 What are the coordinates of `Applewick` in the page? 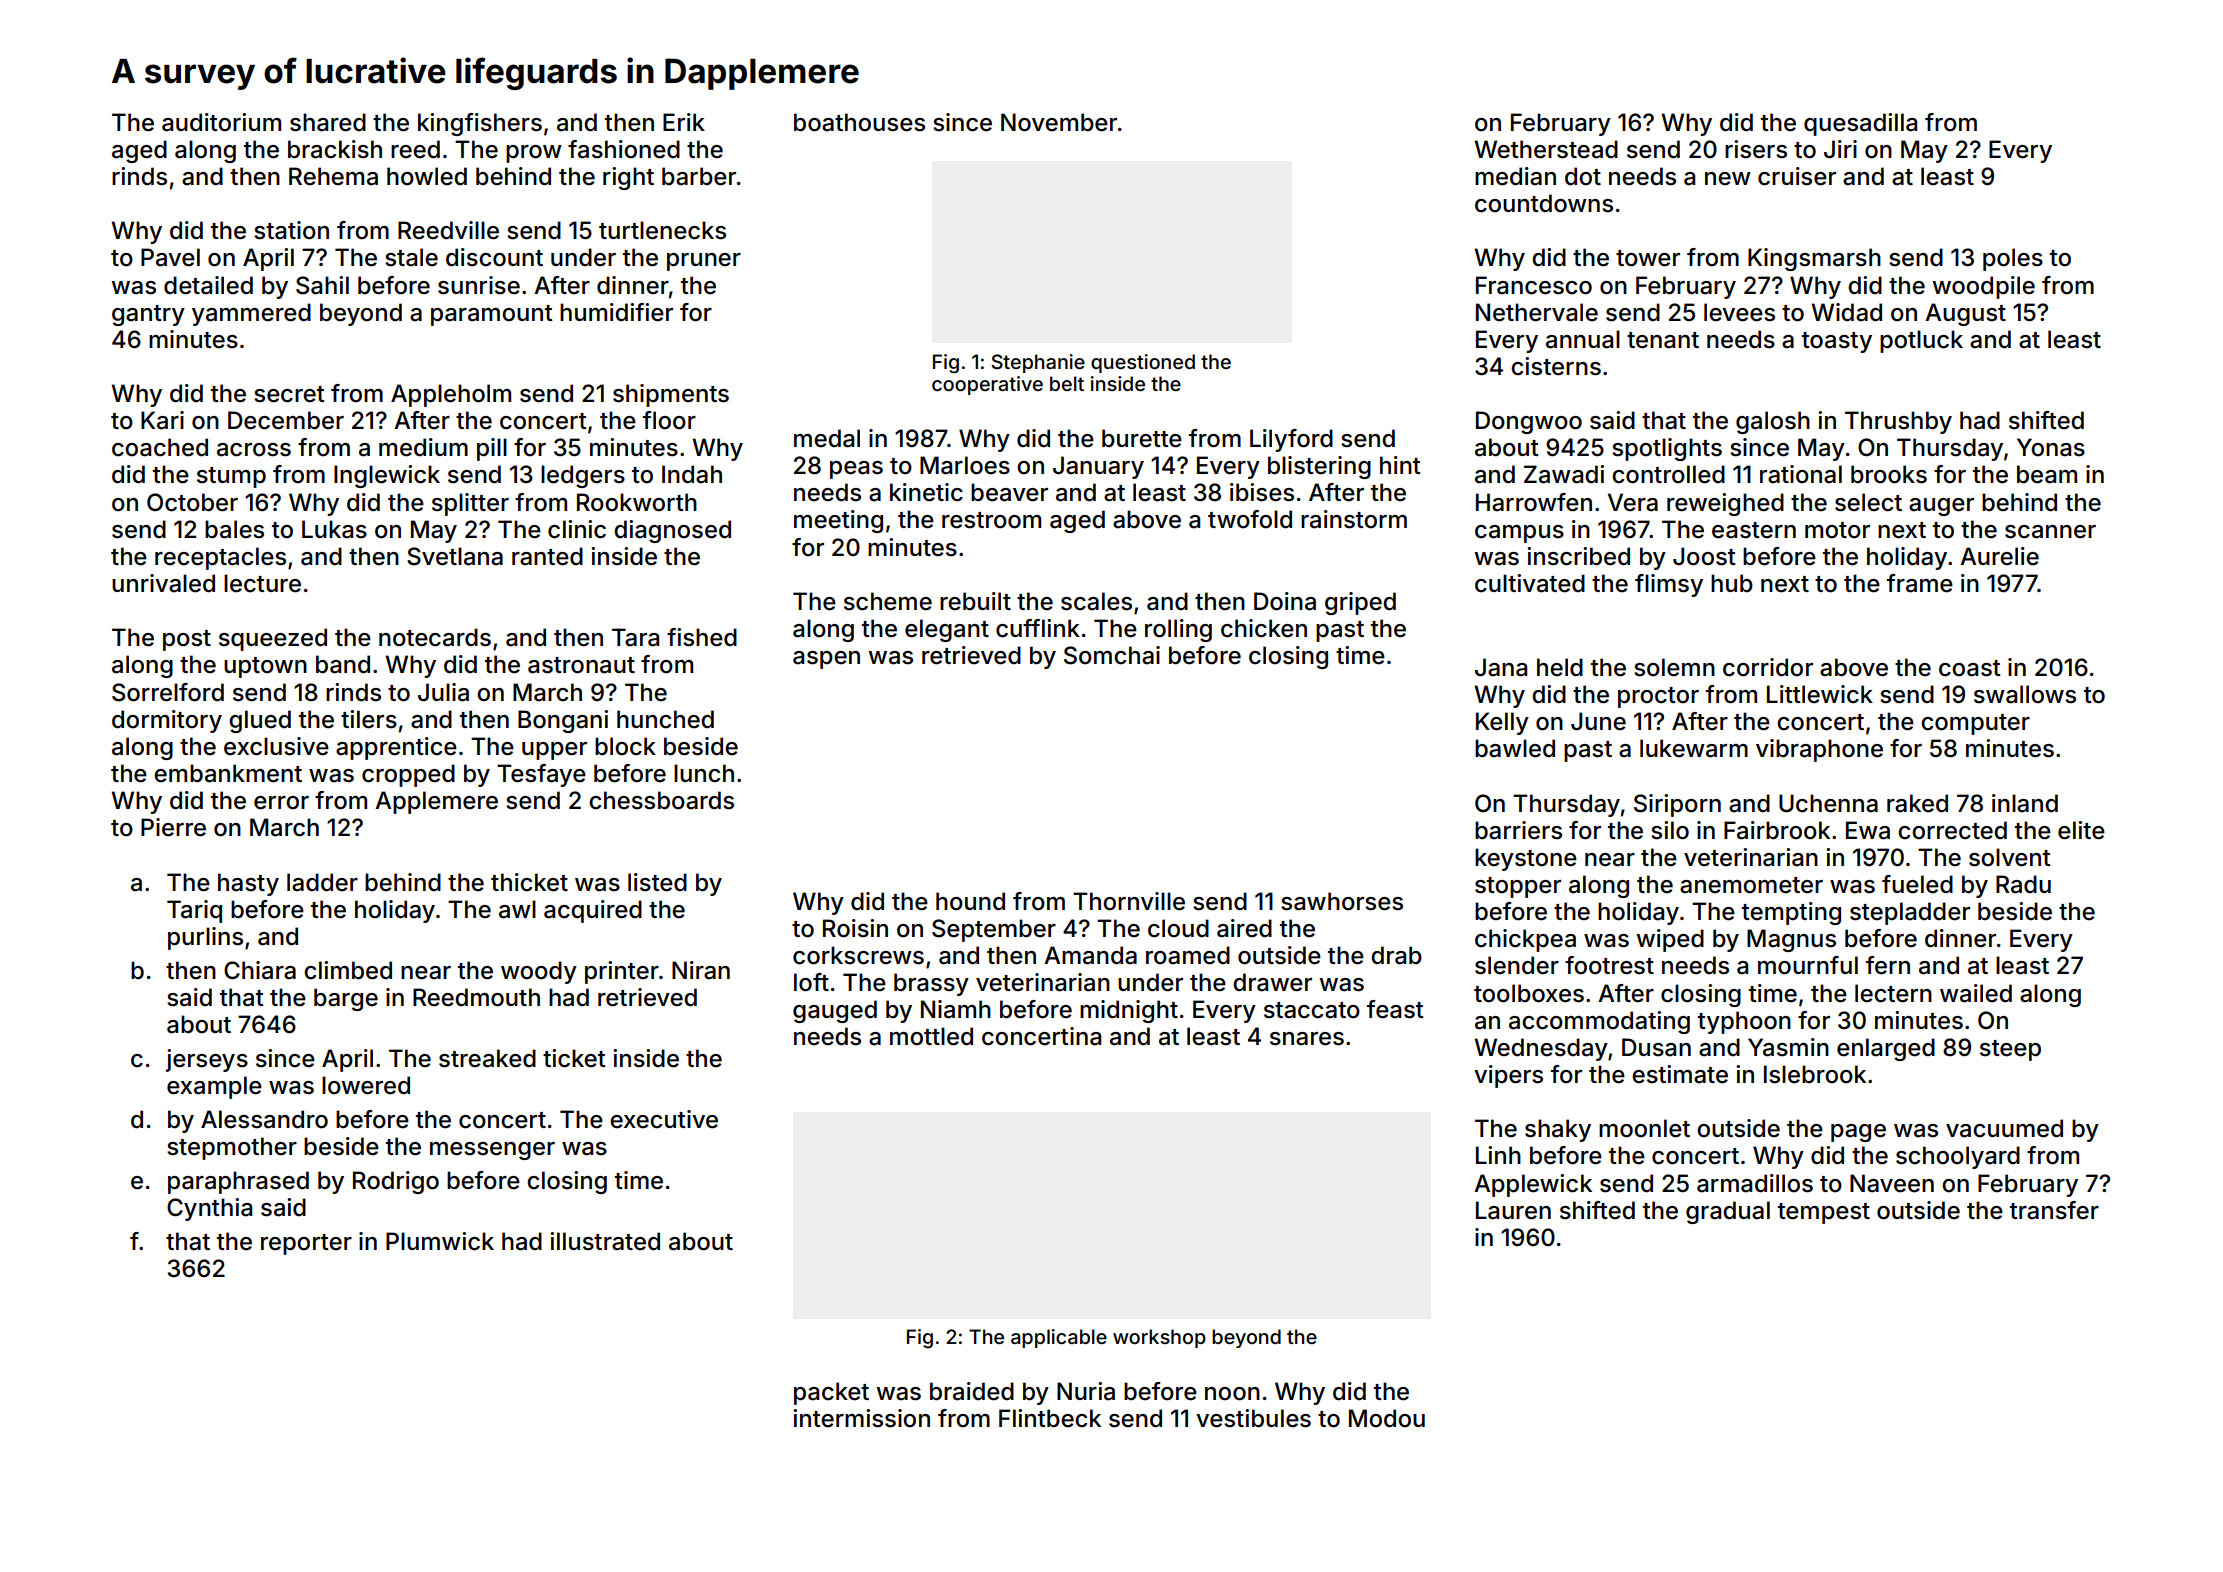 It's located at (1533, 1185).
